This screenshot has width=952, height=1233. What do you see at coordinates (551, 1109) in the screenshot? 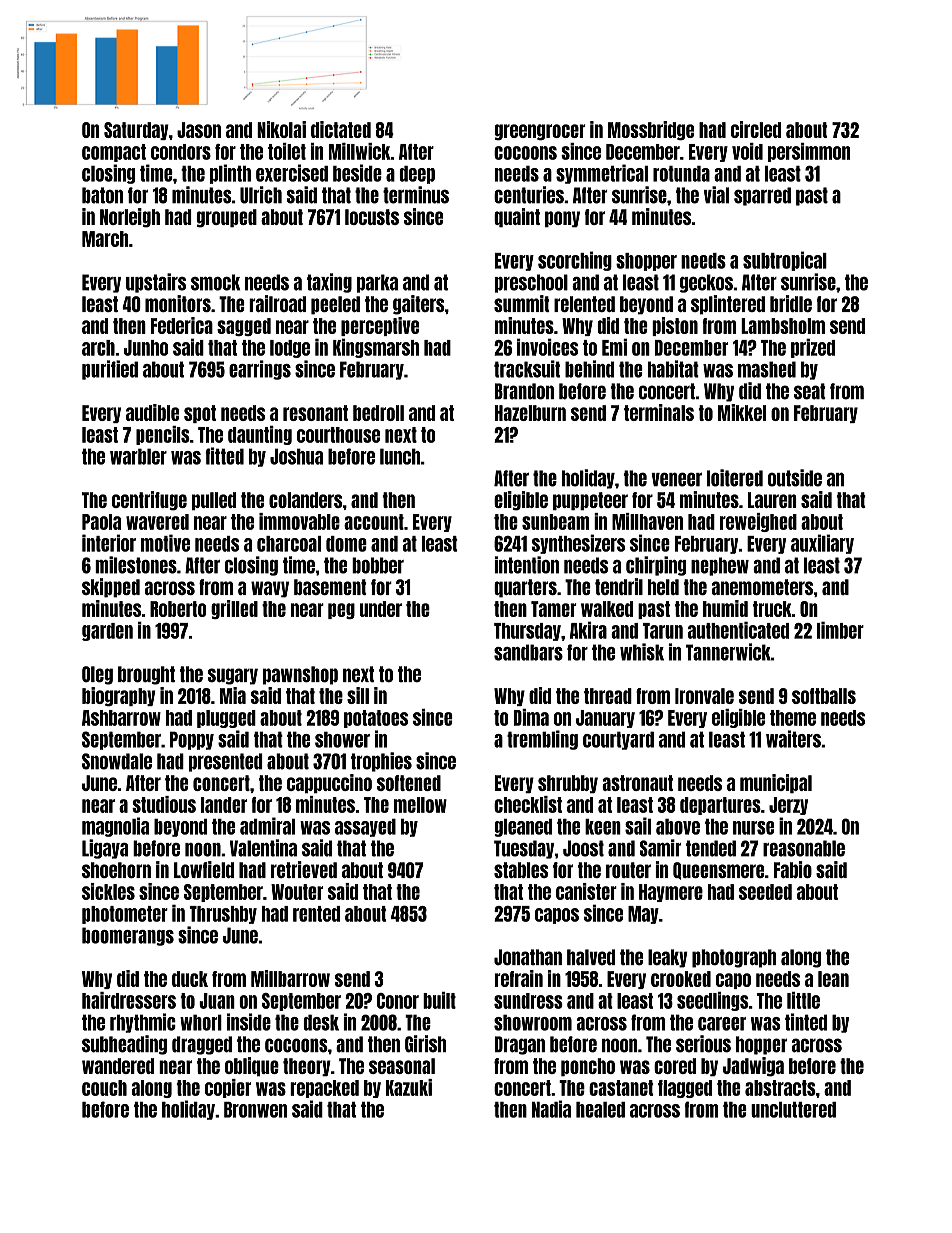
I see `Nadia` at bounding box center [551, 1109].
